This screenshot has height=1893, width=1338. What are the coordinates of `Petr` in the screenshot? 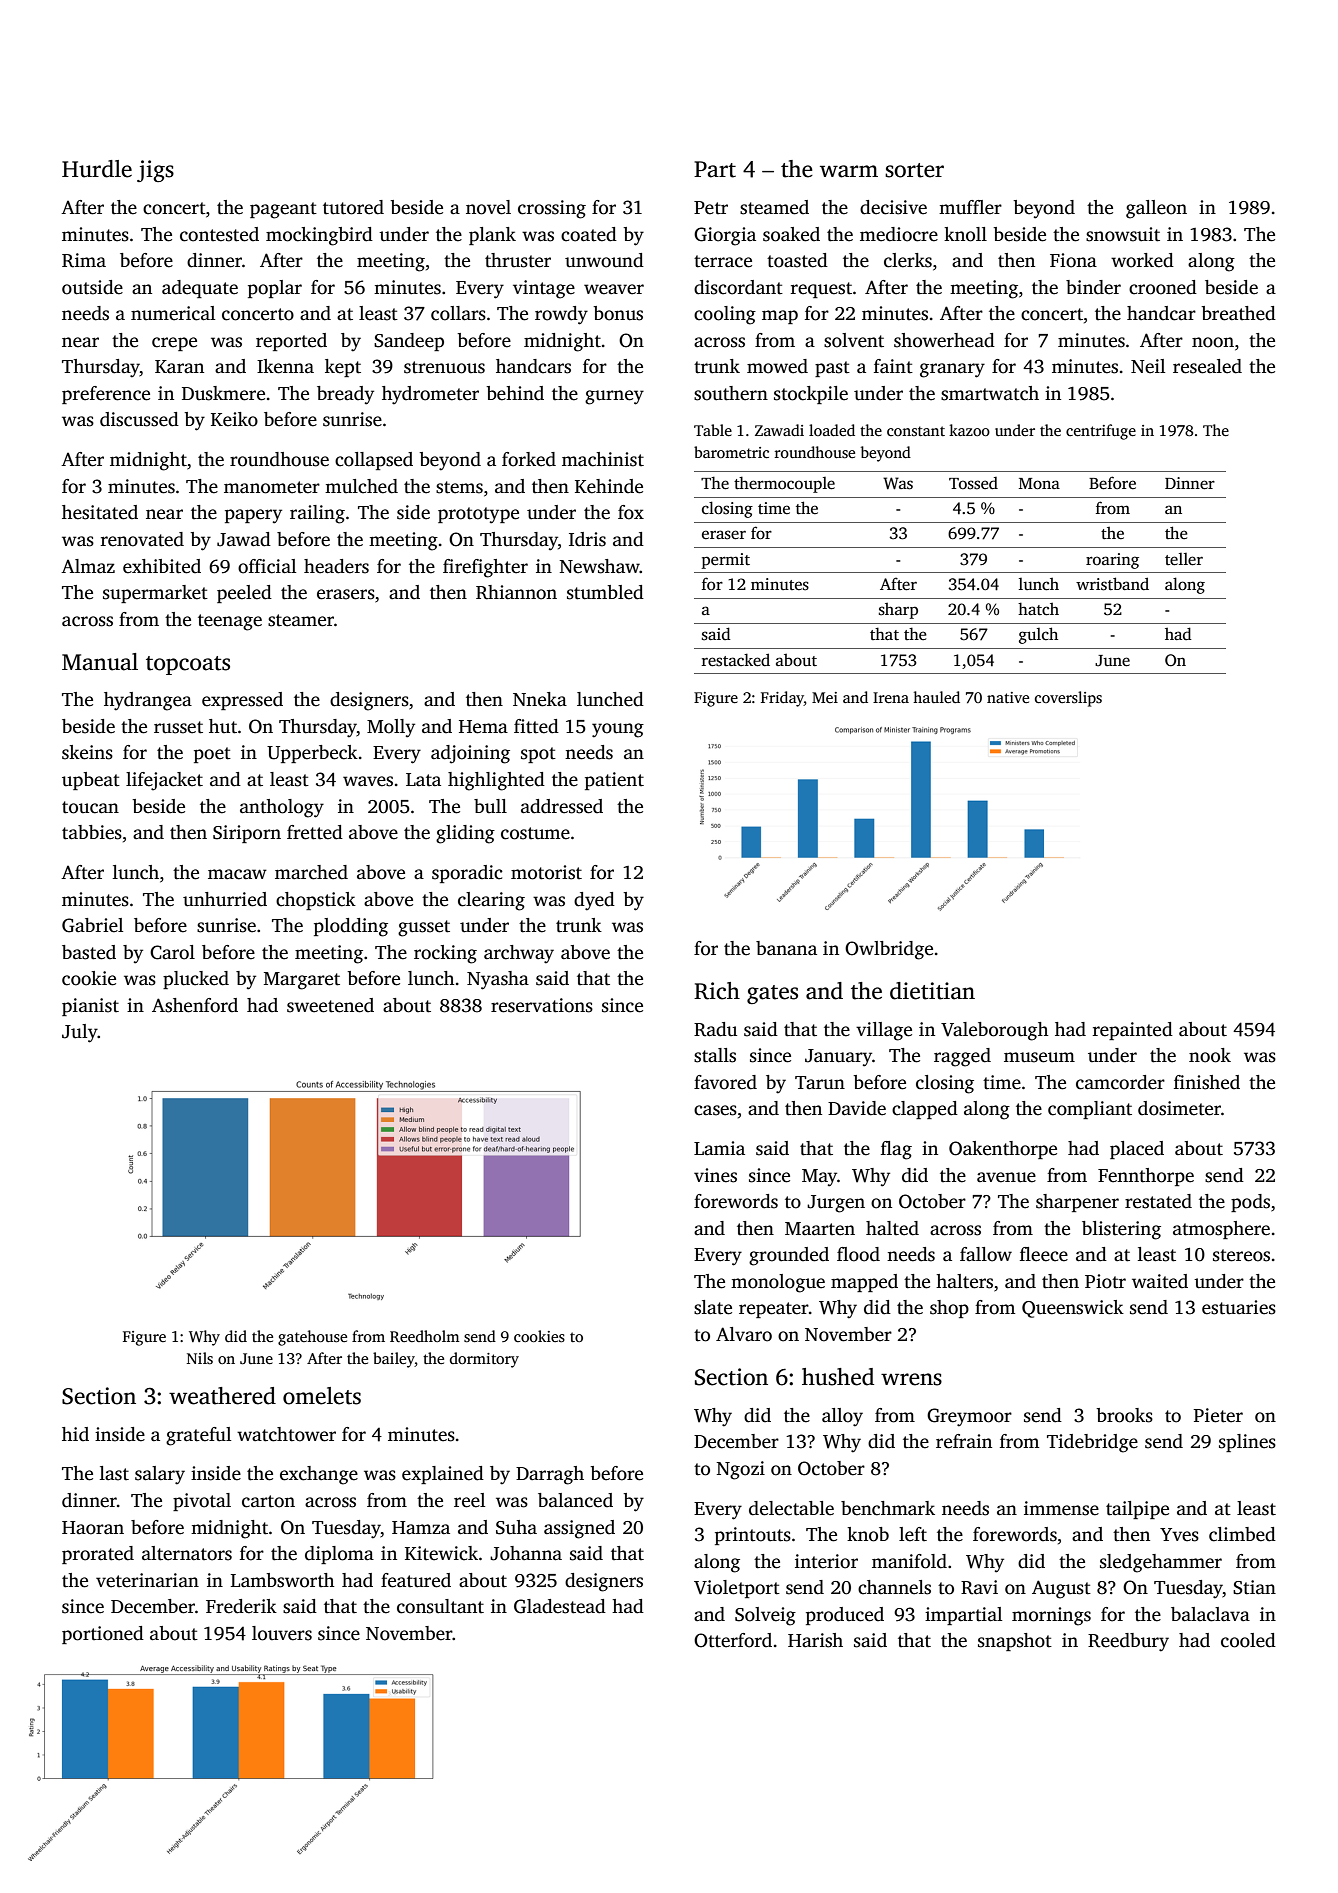 It's located at (711, 208).
